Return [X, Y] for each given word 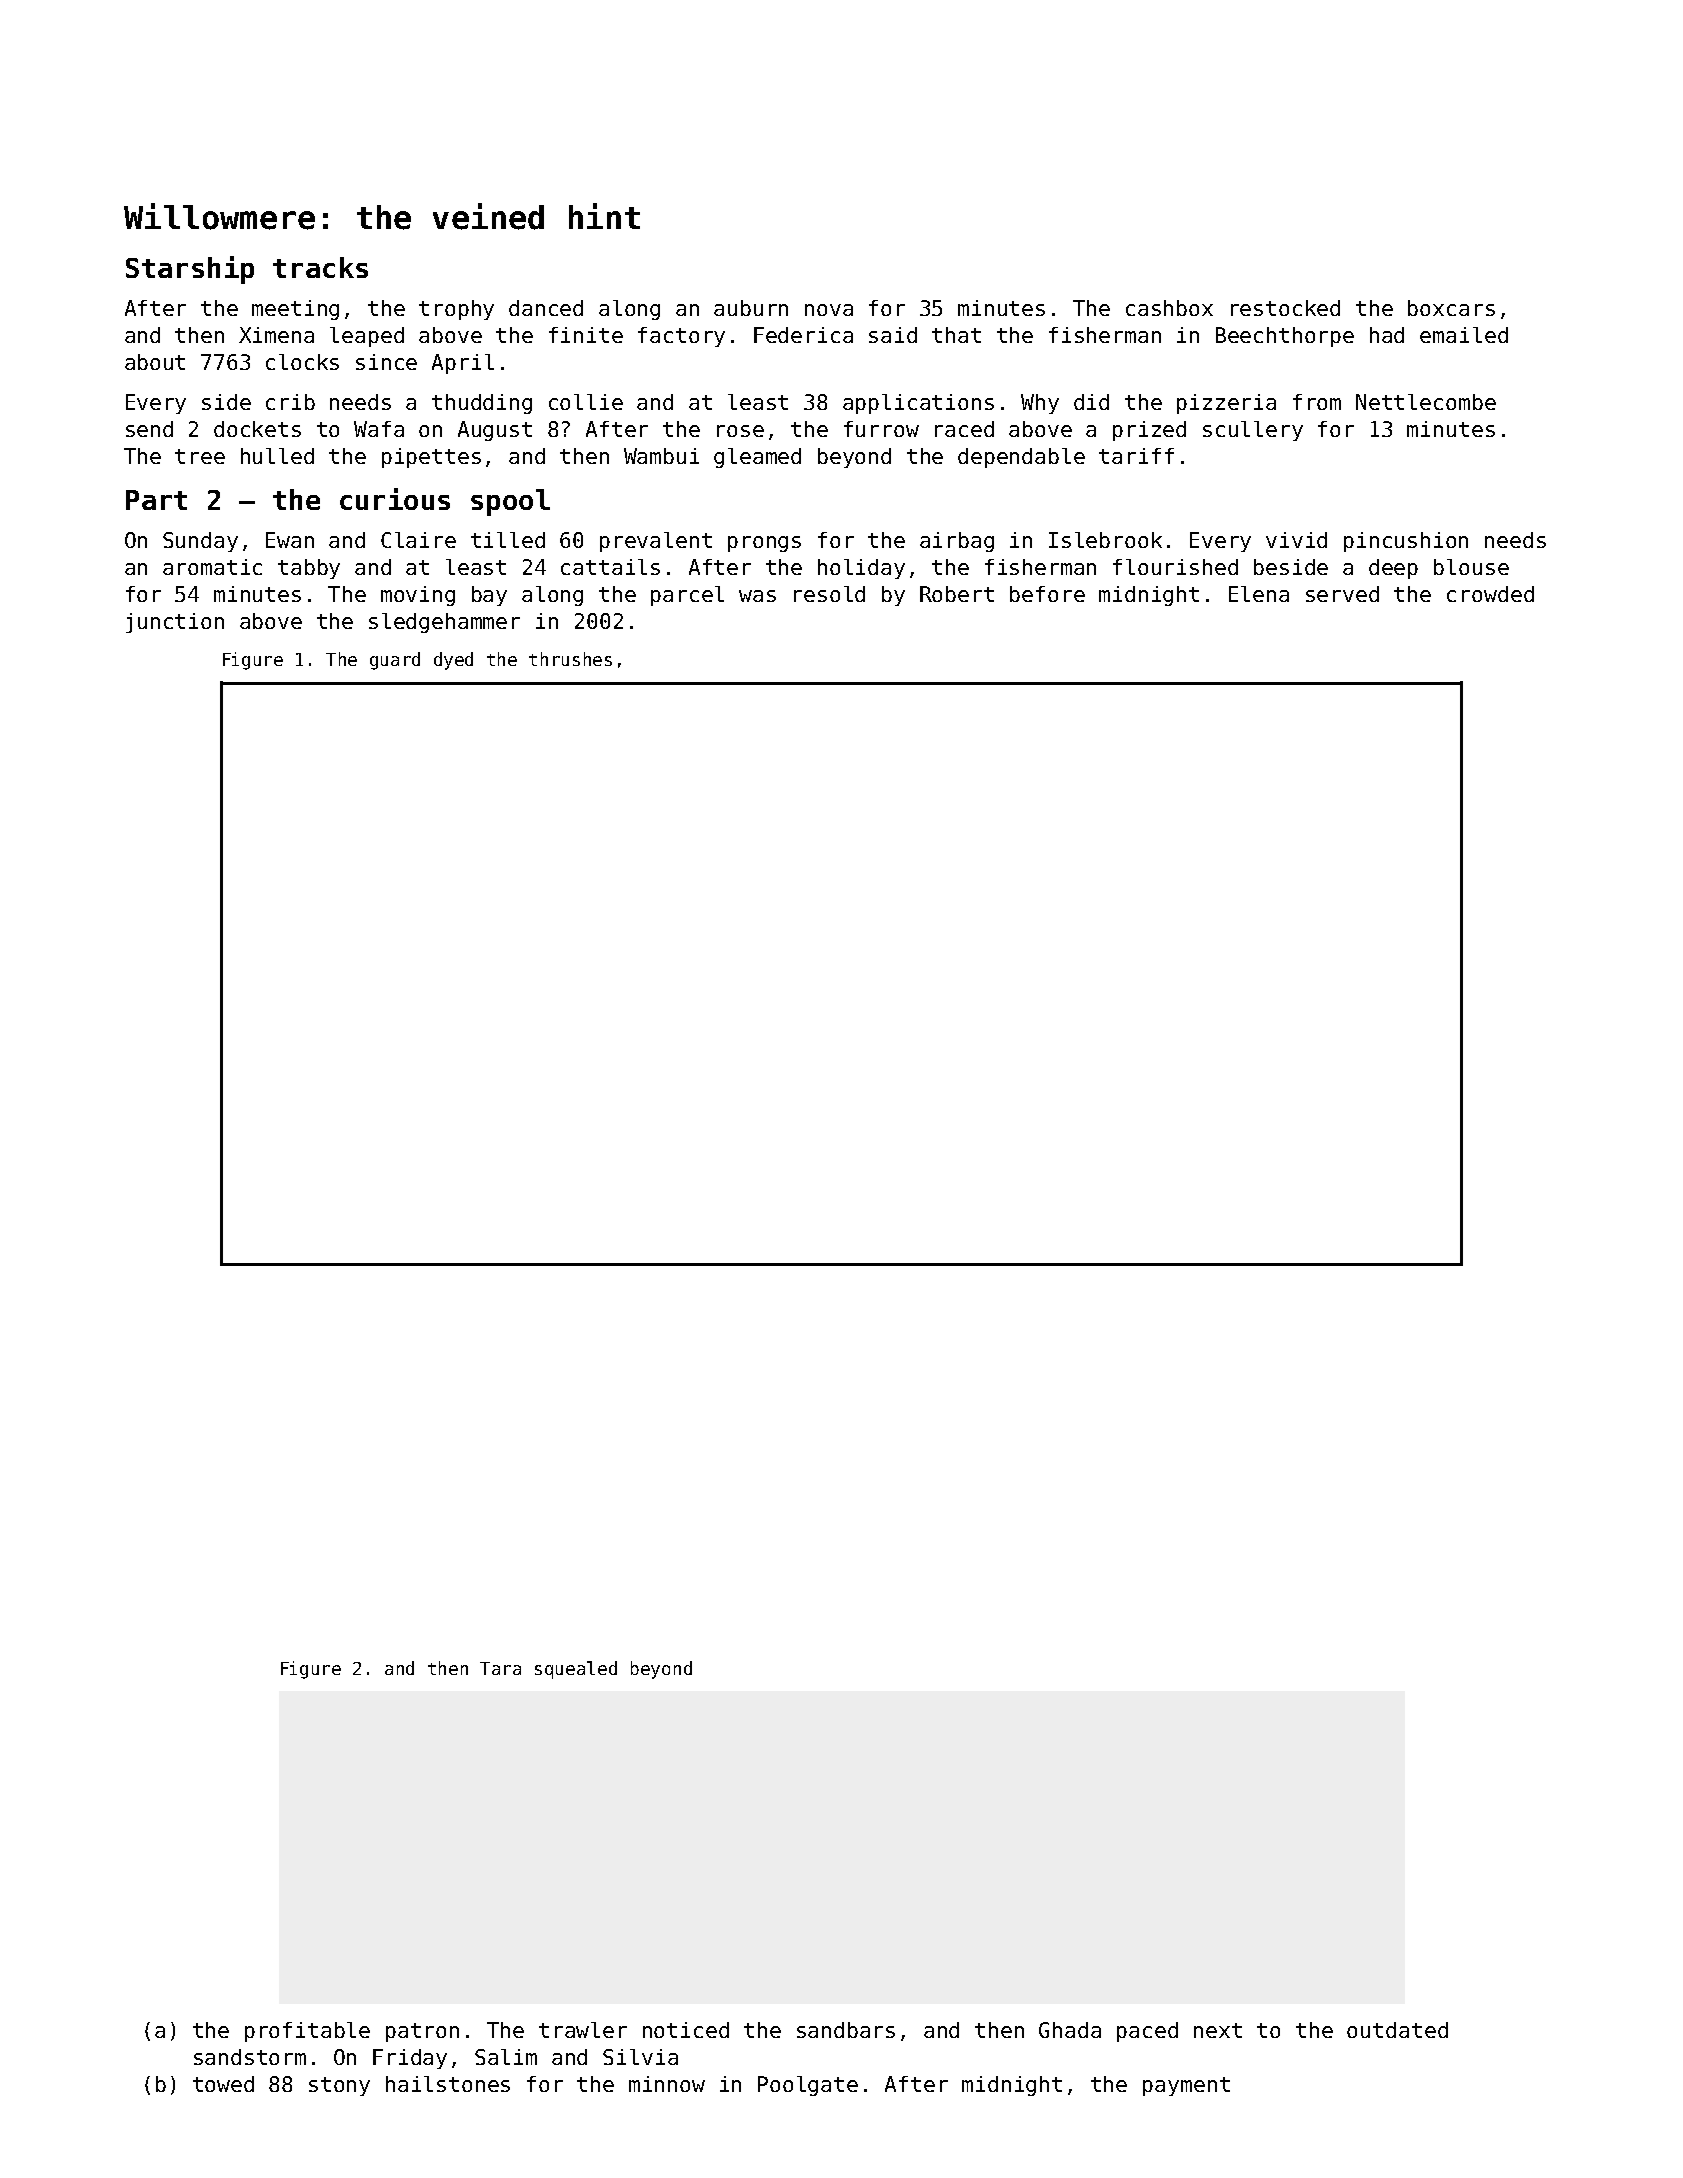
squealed [576, 1670]
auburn [751, 308]
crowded [1490, 594]
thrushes [570, 659]
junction [175, 623]
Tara [500, 1668]
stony [339, 2086]
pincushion [1406, 542]
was [757, 596]
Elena [1259, 594]
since [386, 362]
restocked [1285, 308]
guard [395, 661]
